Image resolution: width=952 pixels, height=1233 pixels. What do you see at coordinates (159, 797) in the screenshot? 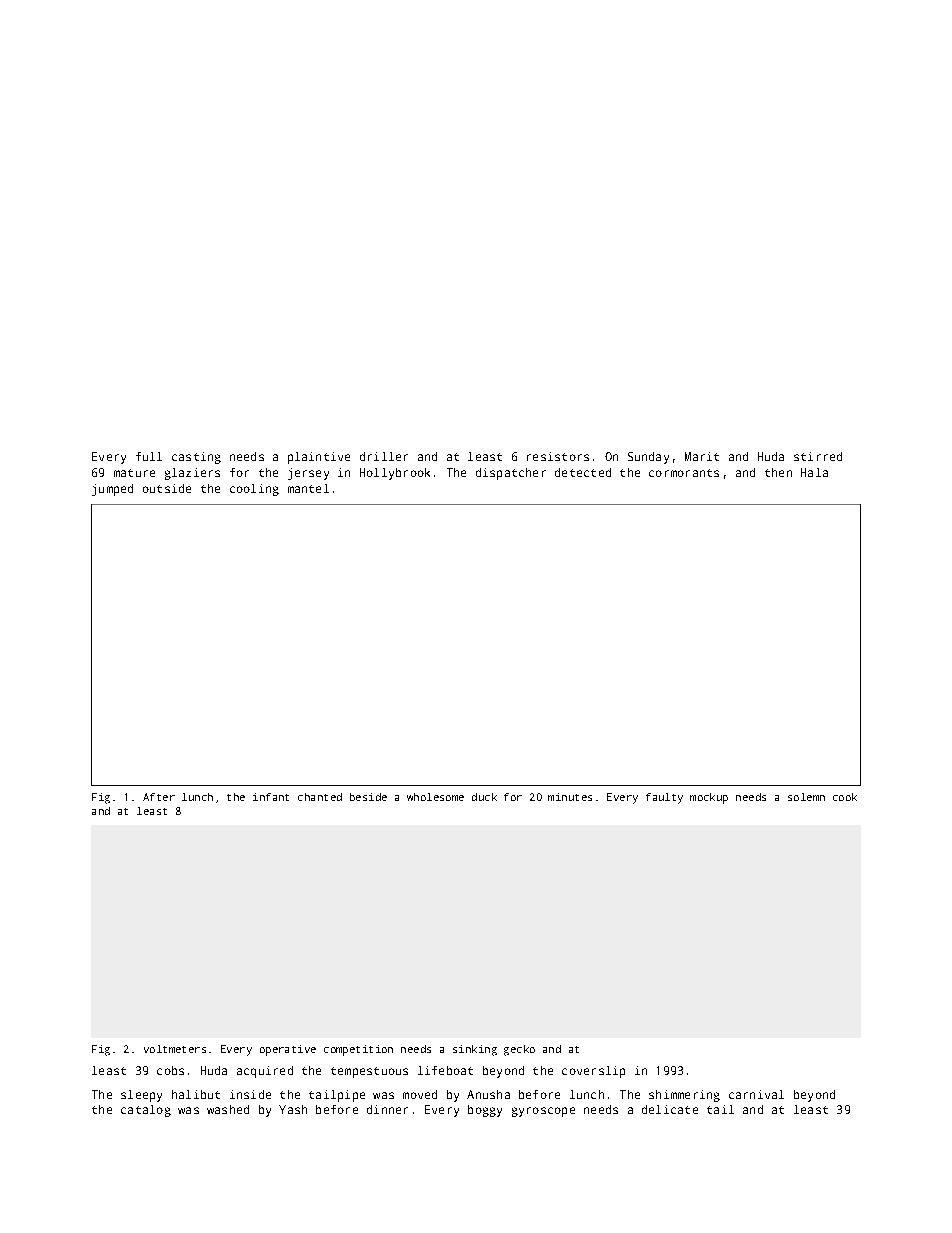
I see `After` at bounding box center [159, 797].
